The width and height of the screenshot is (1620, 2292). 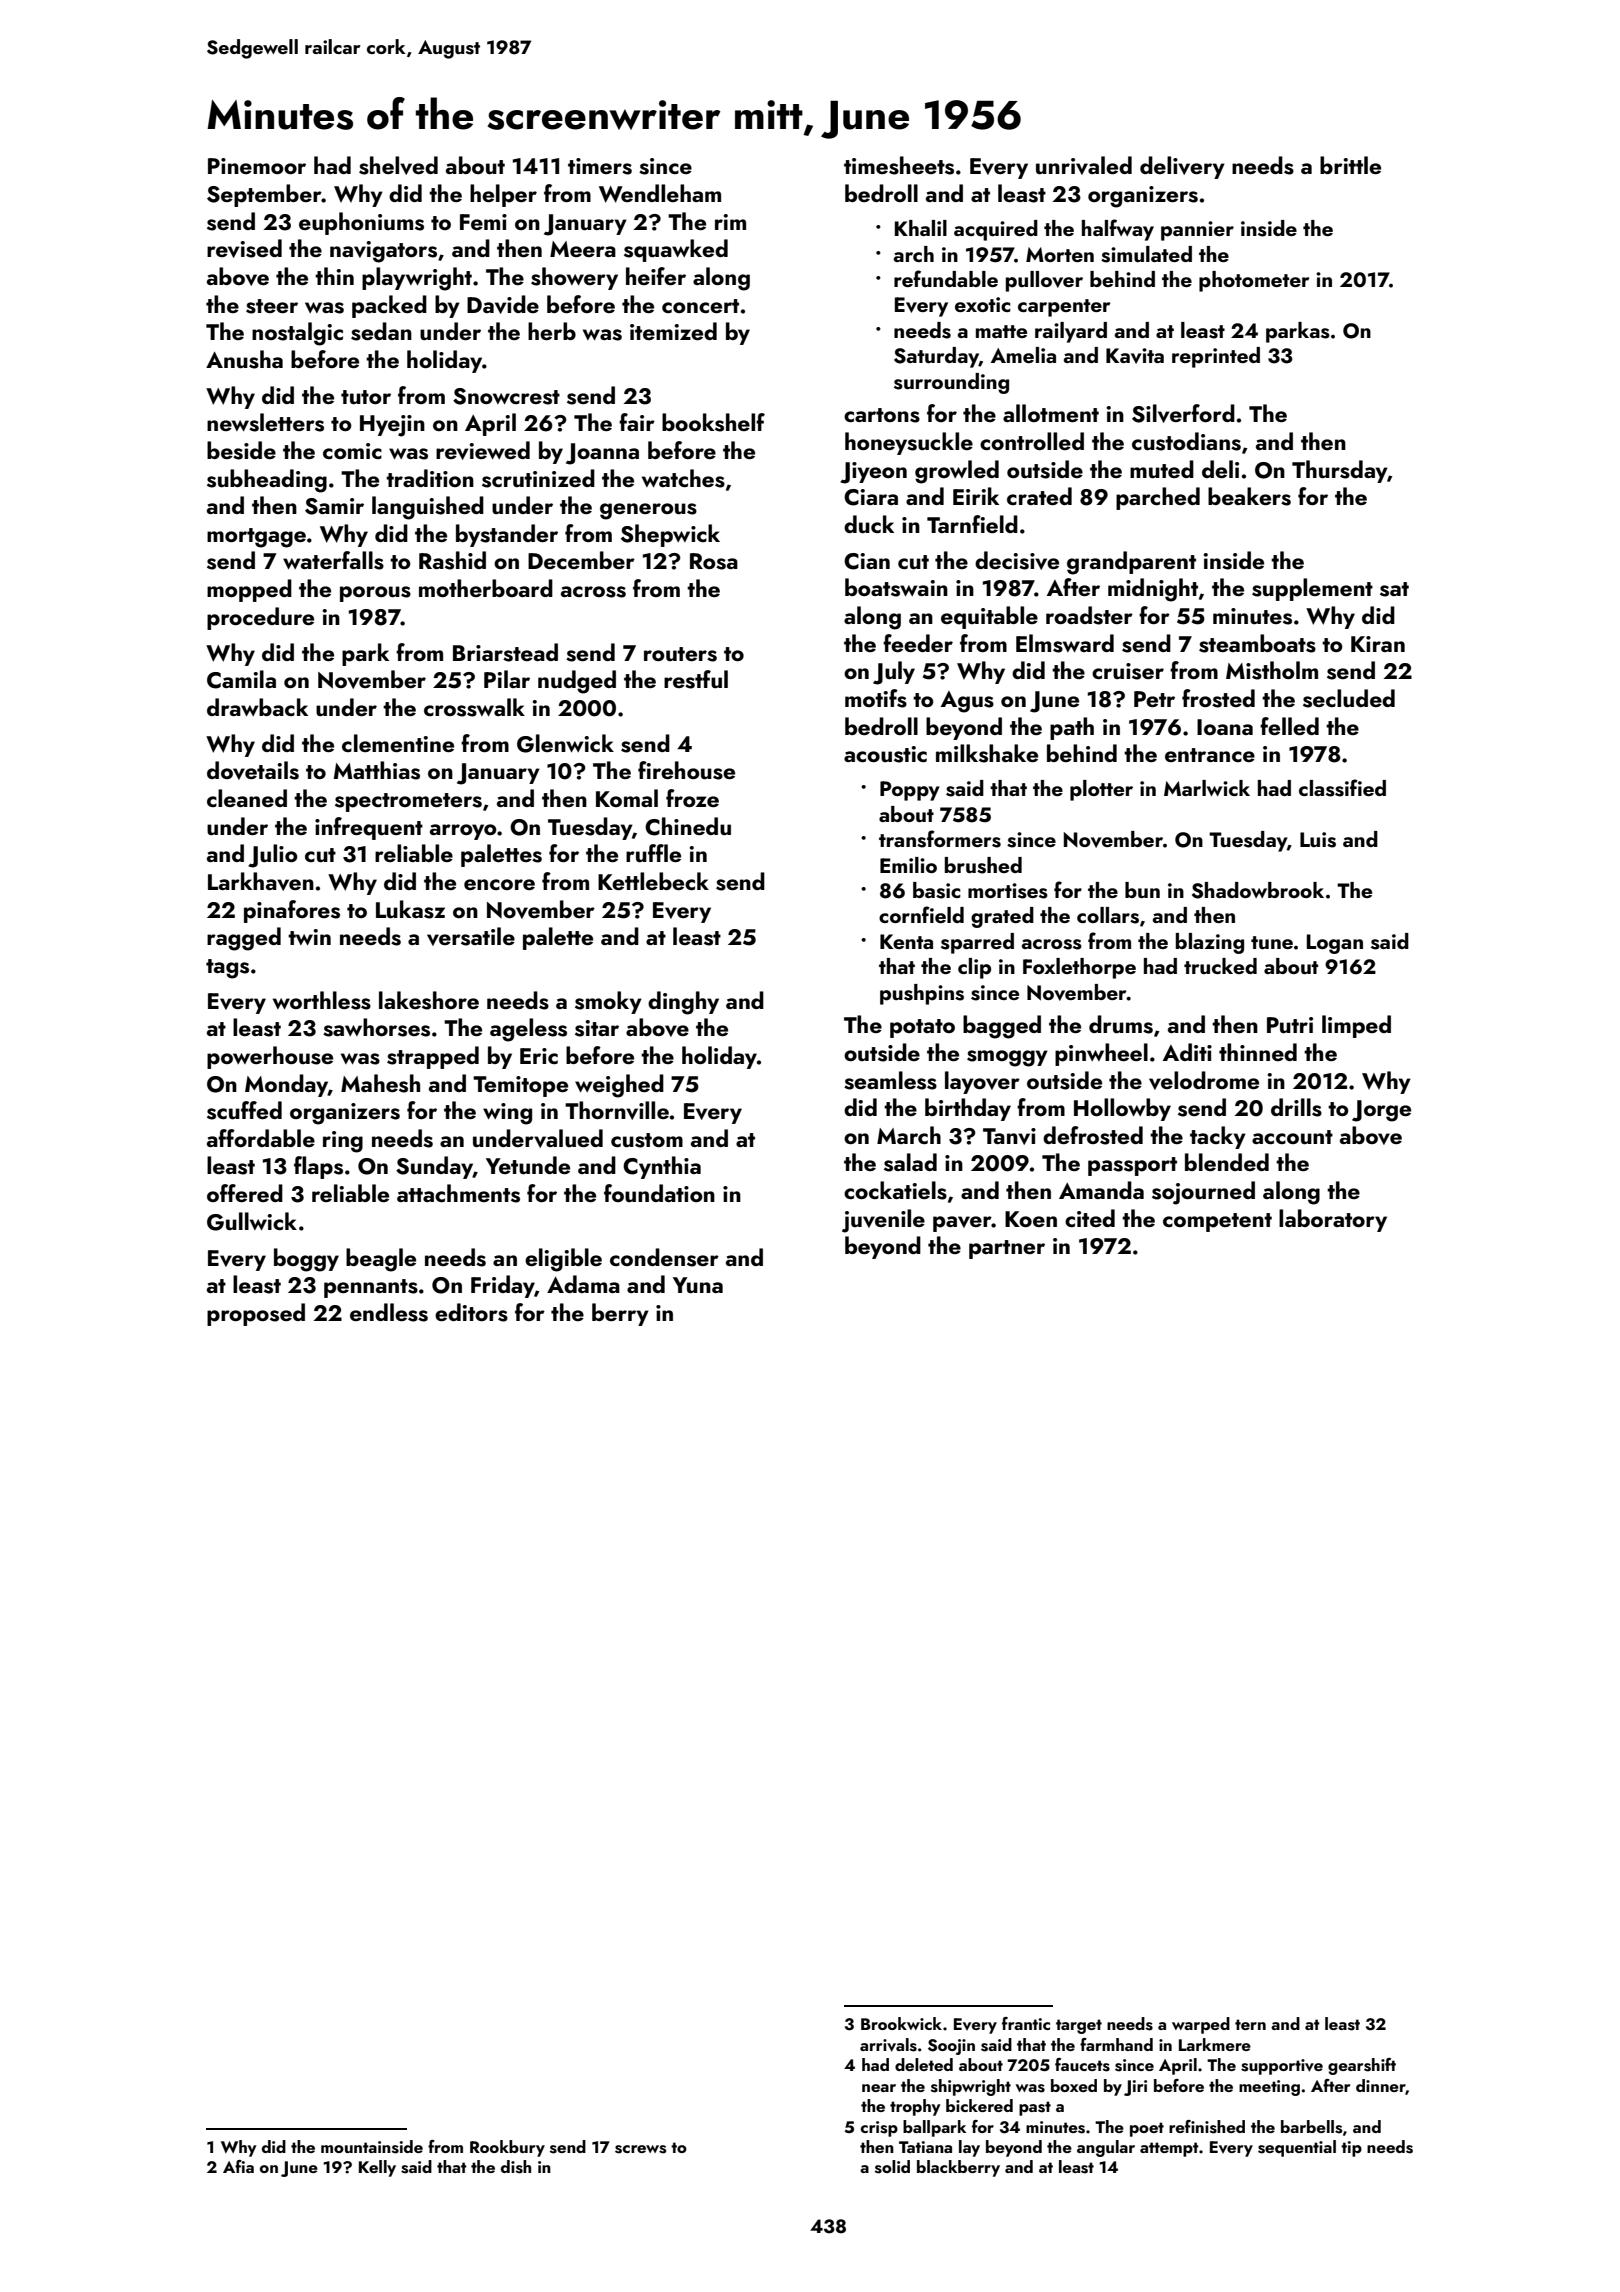 What do you see at coordinates (1217, 1222) in the screenshot?
I see `competent` at bounding box center [1217, 1222].
